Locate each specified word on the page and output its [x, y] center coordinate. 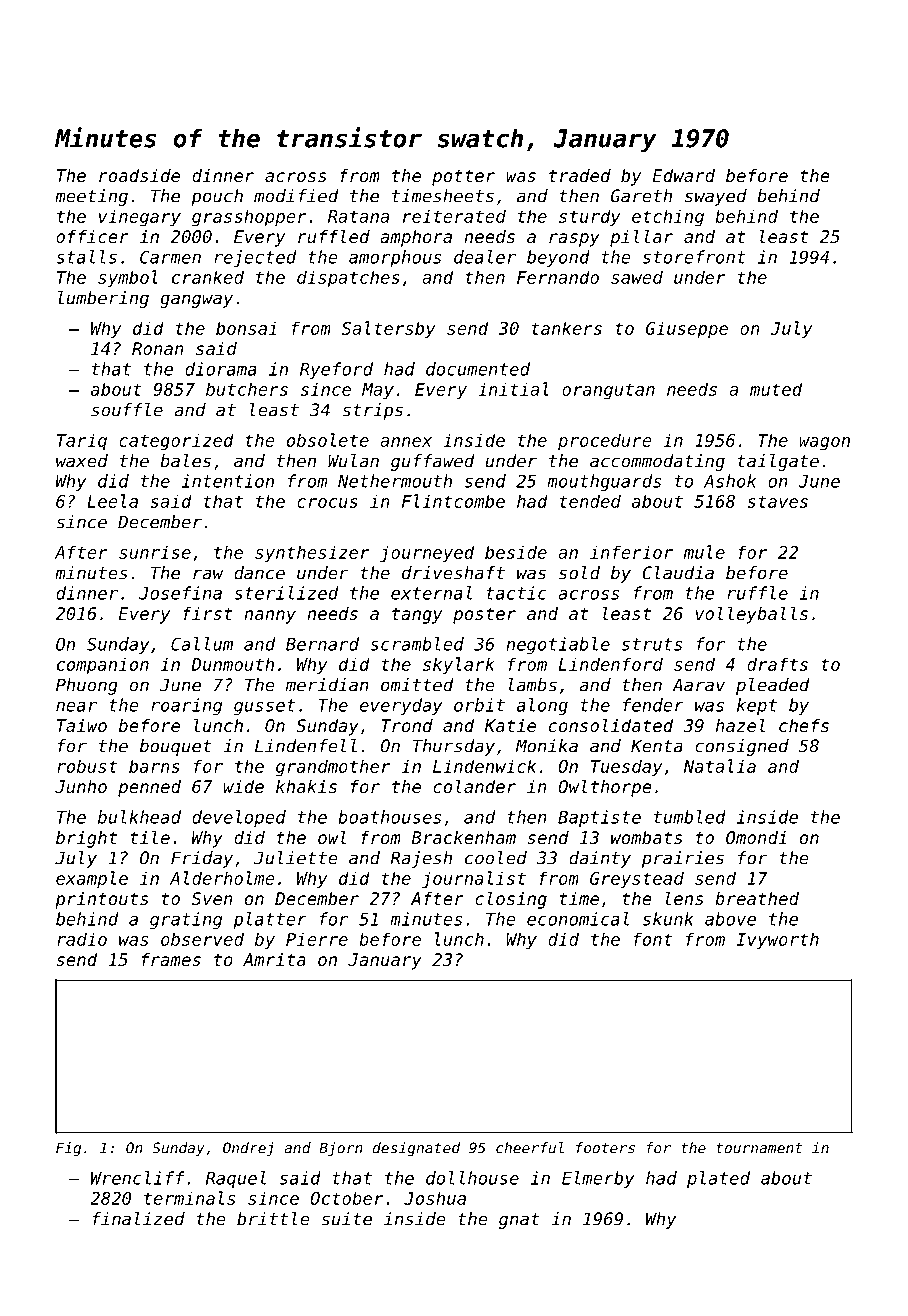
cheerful [530, 1148]
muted [776, 389]
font [652, 939]
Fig [68, 1149]
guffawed [433, 462]
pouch [217, 197]
